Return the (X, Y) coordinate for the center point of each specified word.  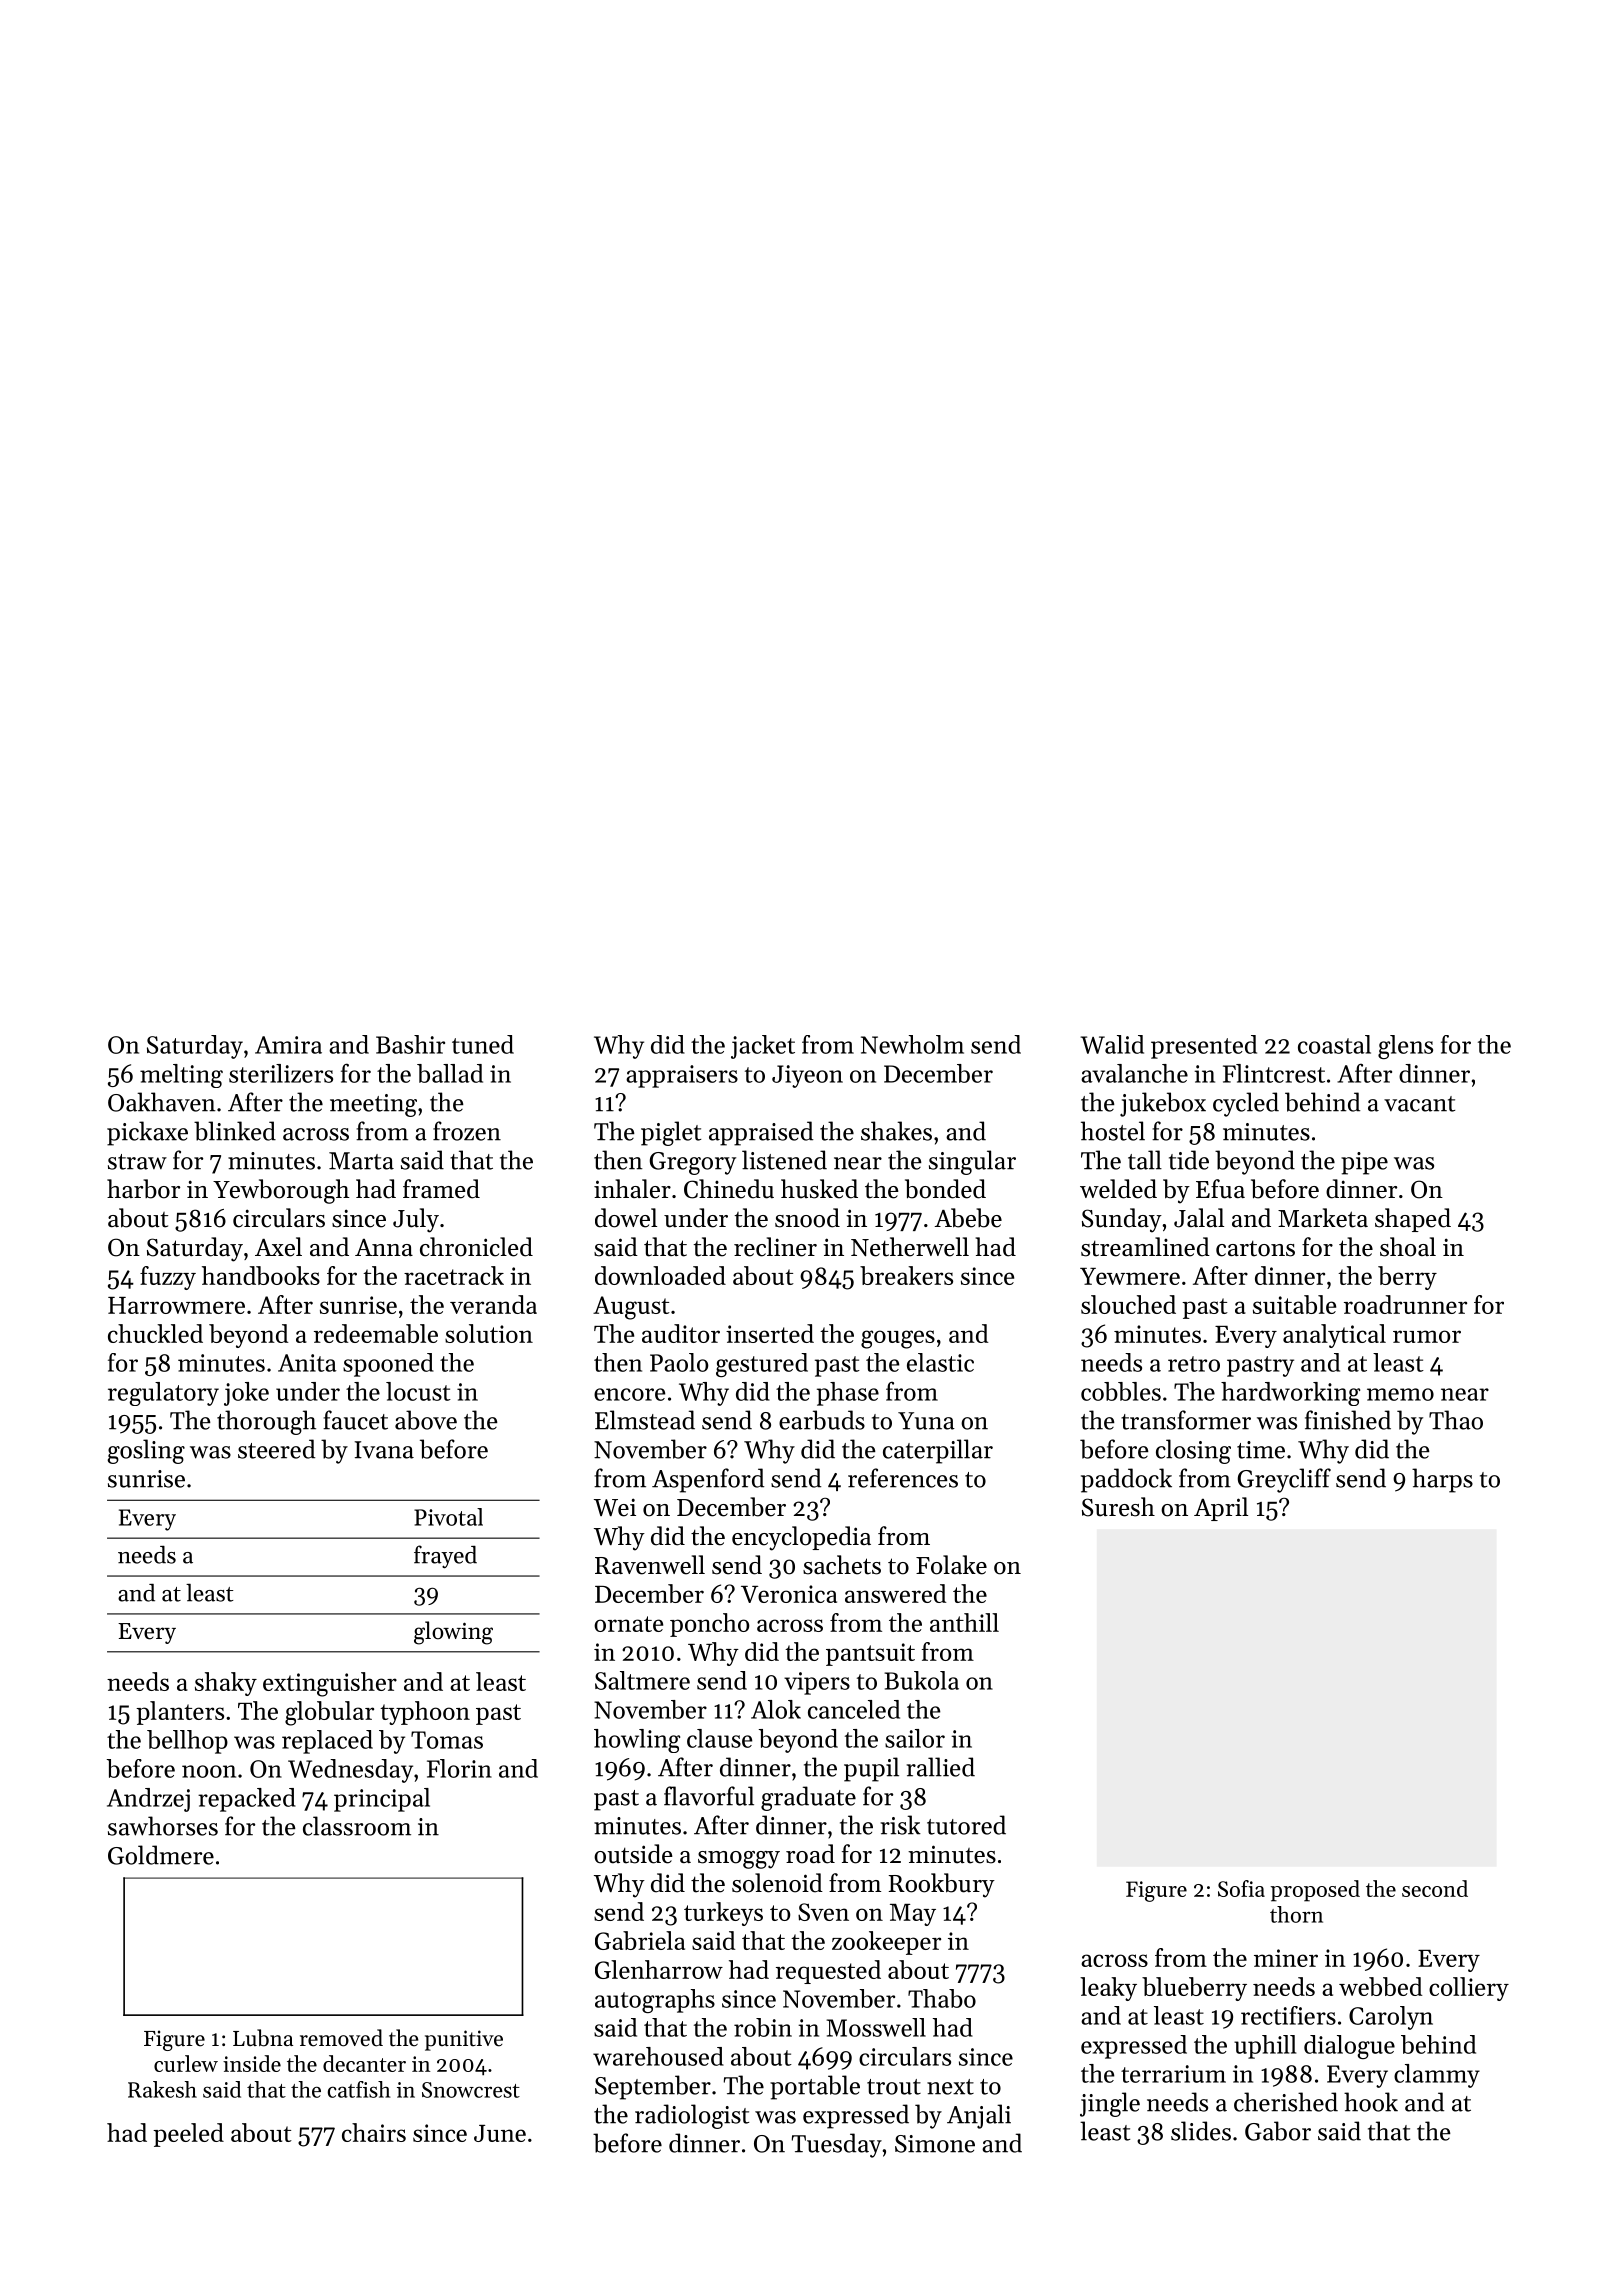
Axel (278, 1247)
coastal (1334, 1044)
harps (1442, 1480)
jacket (763, 1047)
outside (633, 1854)
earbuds (822, 1420)
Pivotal (448, 1517)
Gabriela (640, 1940)
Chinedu (729, 1189)
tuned (483, 1044)
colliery (1469, 1989)
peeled (188, 2135)
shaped (1413, 1220)
